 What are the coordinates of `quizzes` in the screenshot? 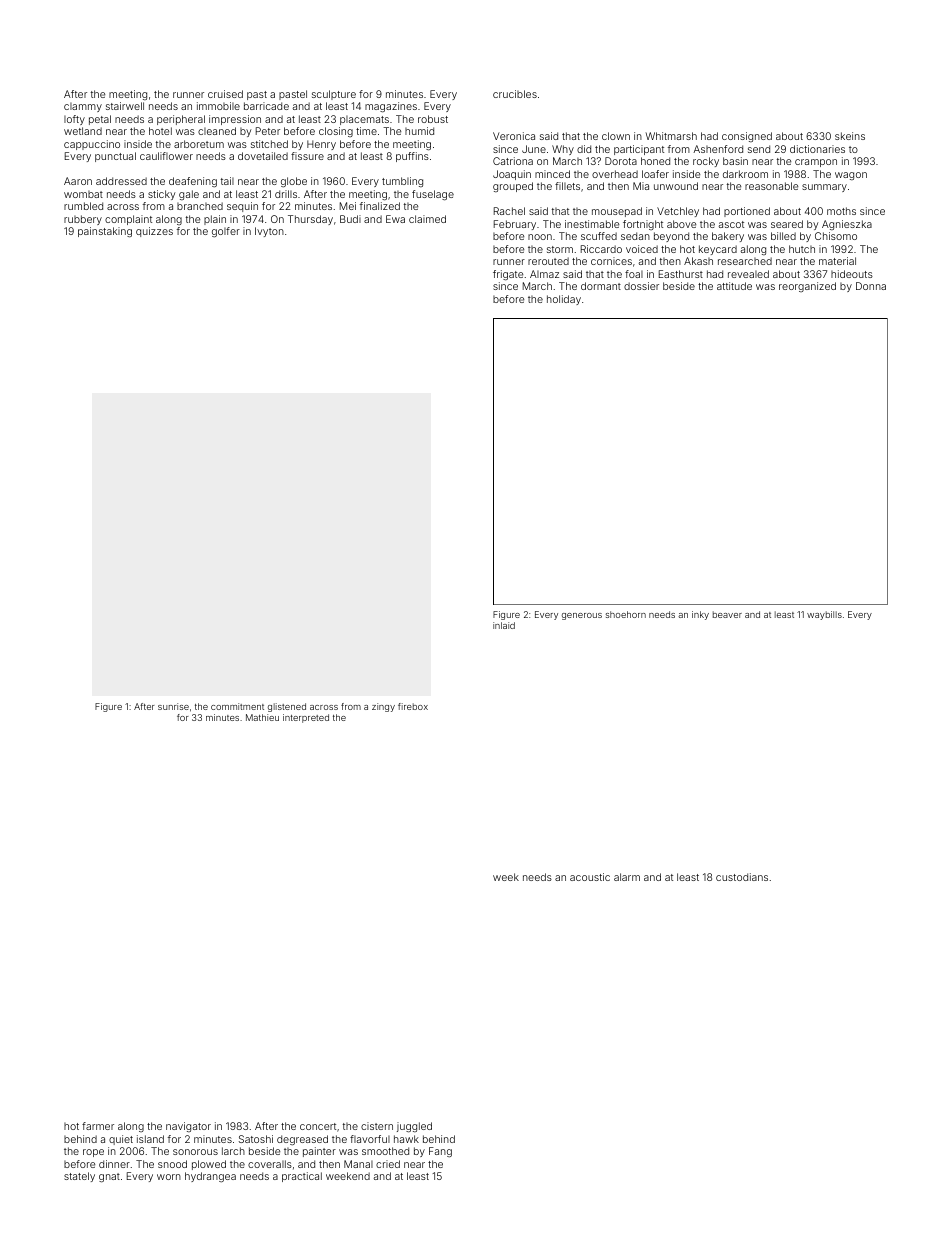 It's located at (154, 232).
